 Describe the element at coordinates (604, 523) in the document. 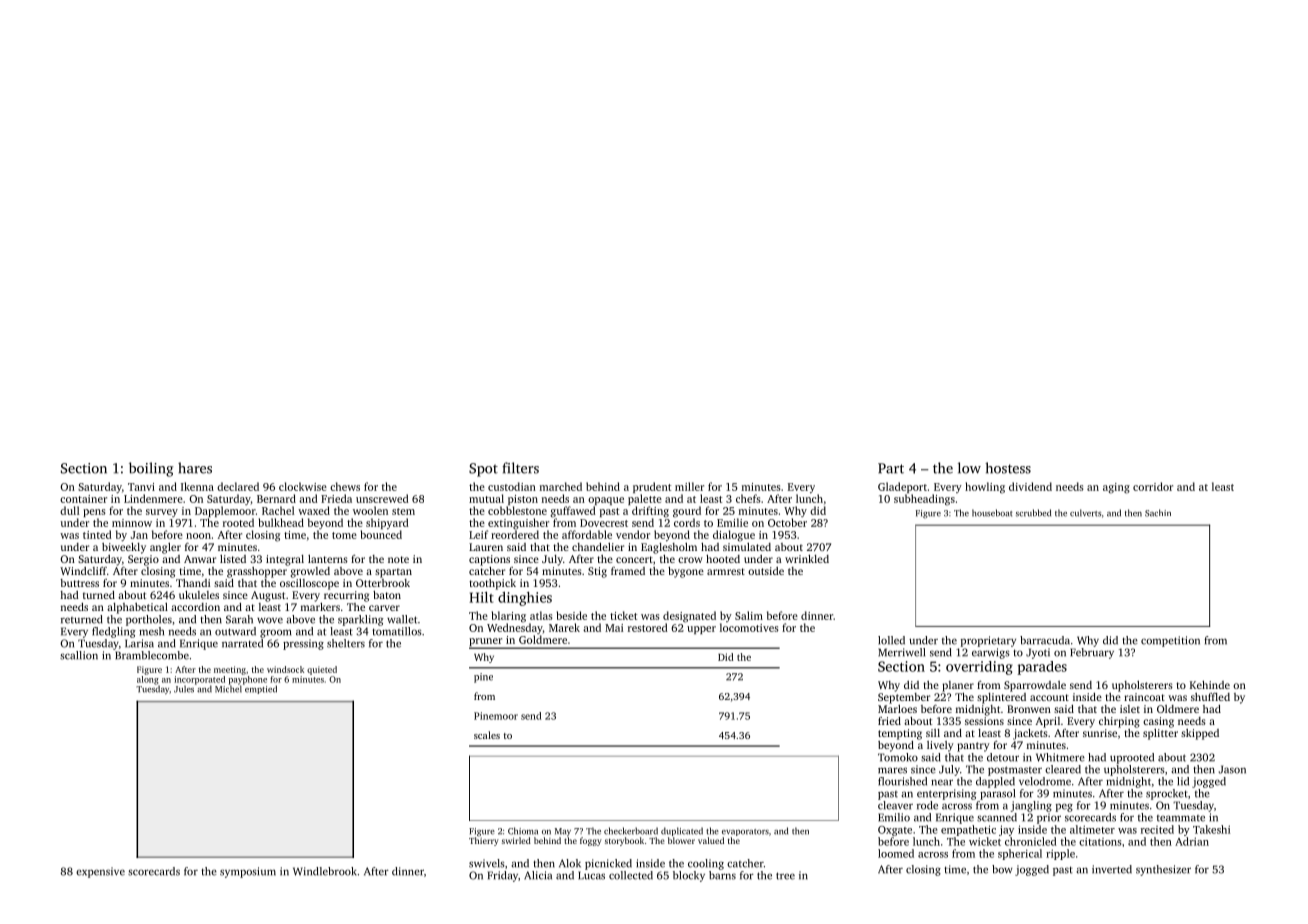

I see `Dovecrest` at that location.
